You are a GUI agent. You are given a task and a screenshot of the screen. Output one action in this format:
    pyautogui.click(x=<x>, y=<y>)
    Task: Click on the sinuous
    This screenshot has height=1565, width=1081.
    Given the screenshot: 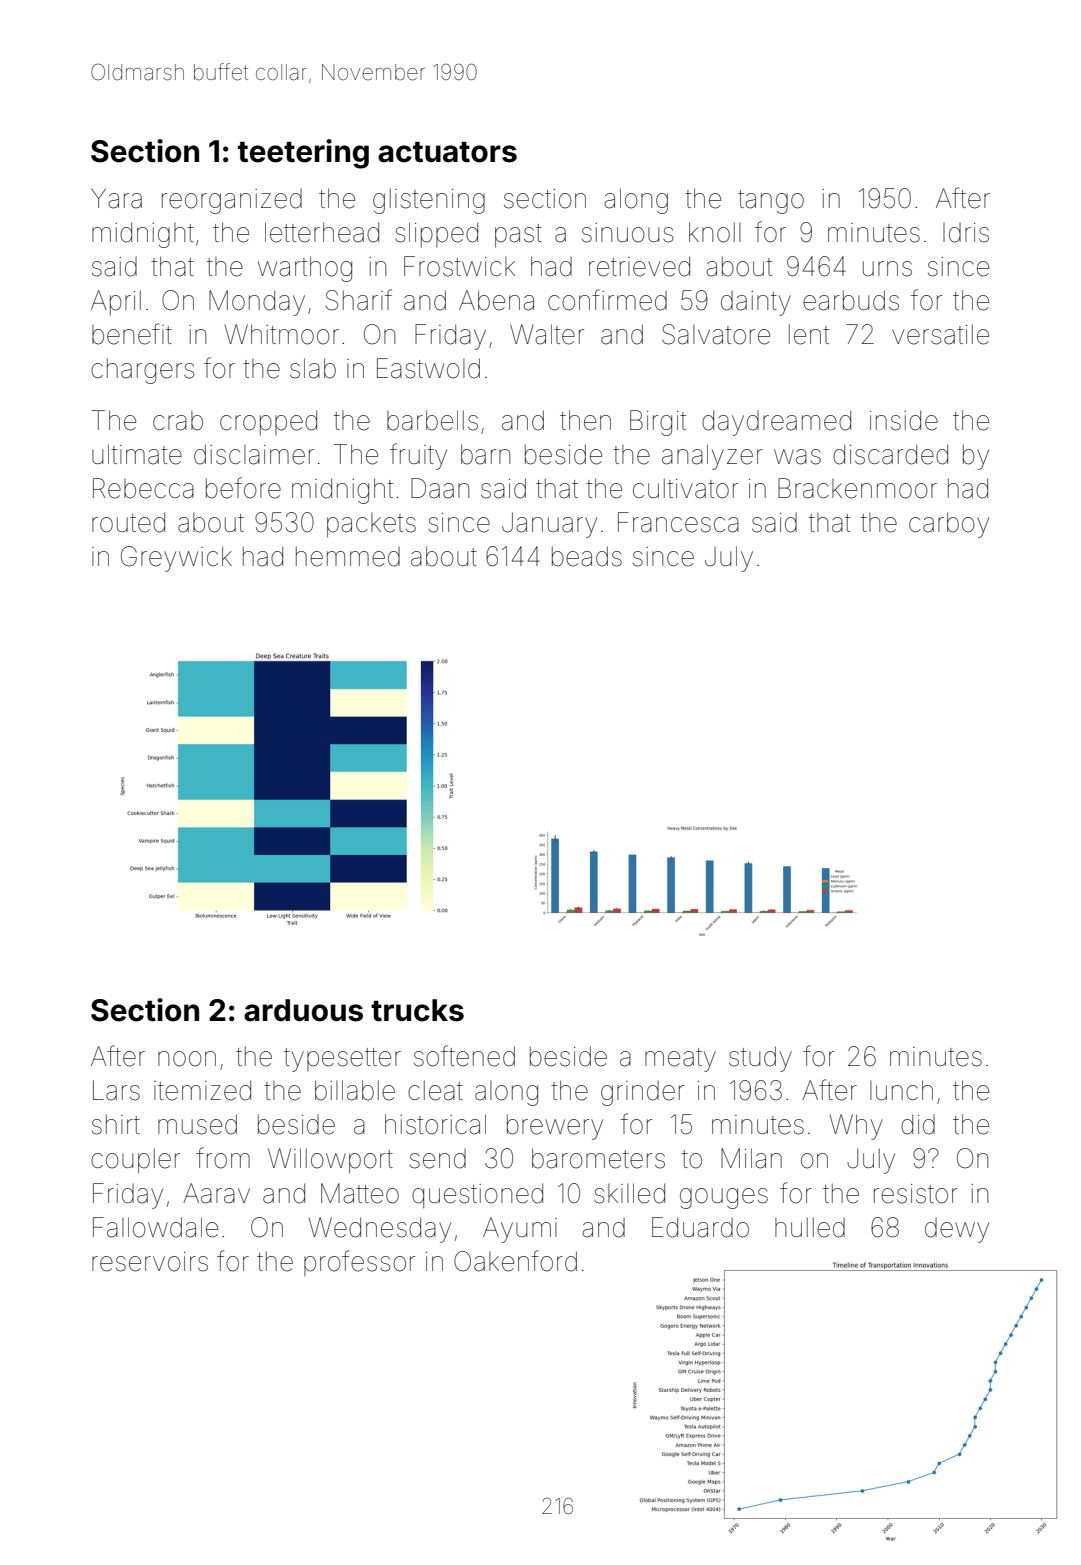 What is the action you would take?
    pyautogui.click(x=627, y=233)
